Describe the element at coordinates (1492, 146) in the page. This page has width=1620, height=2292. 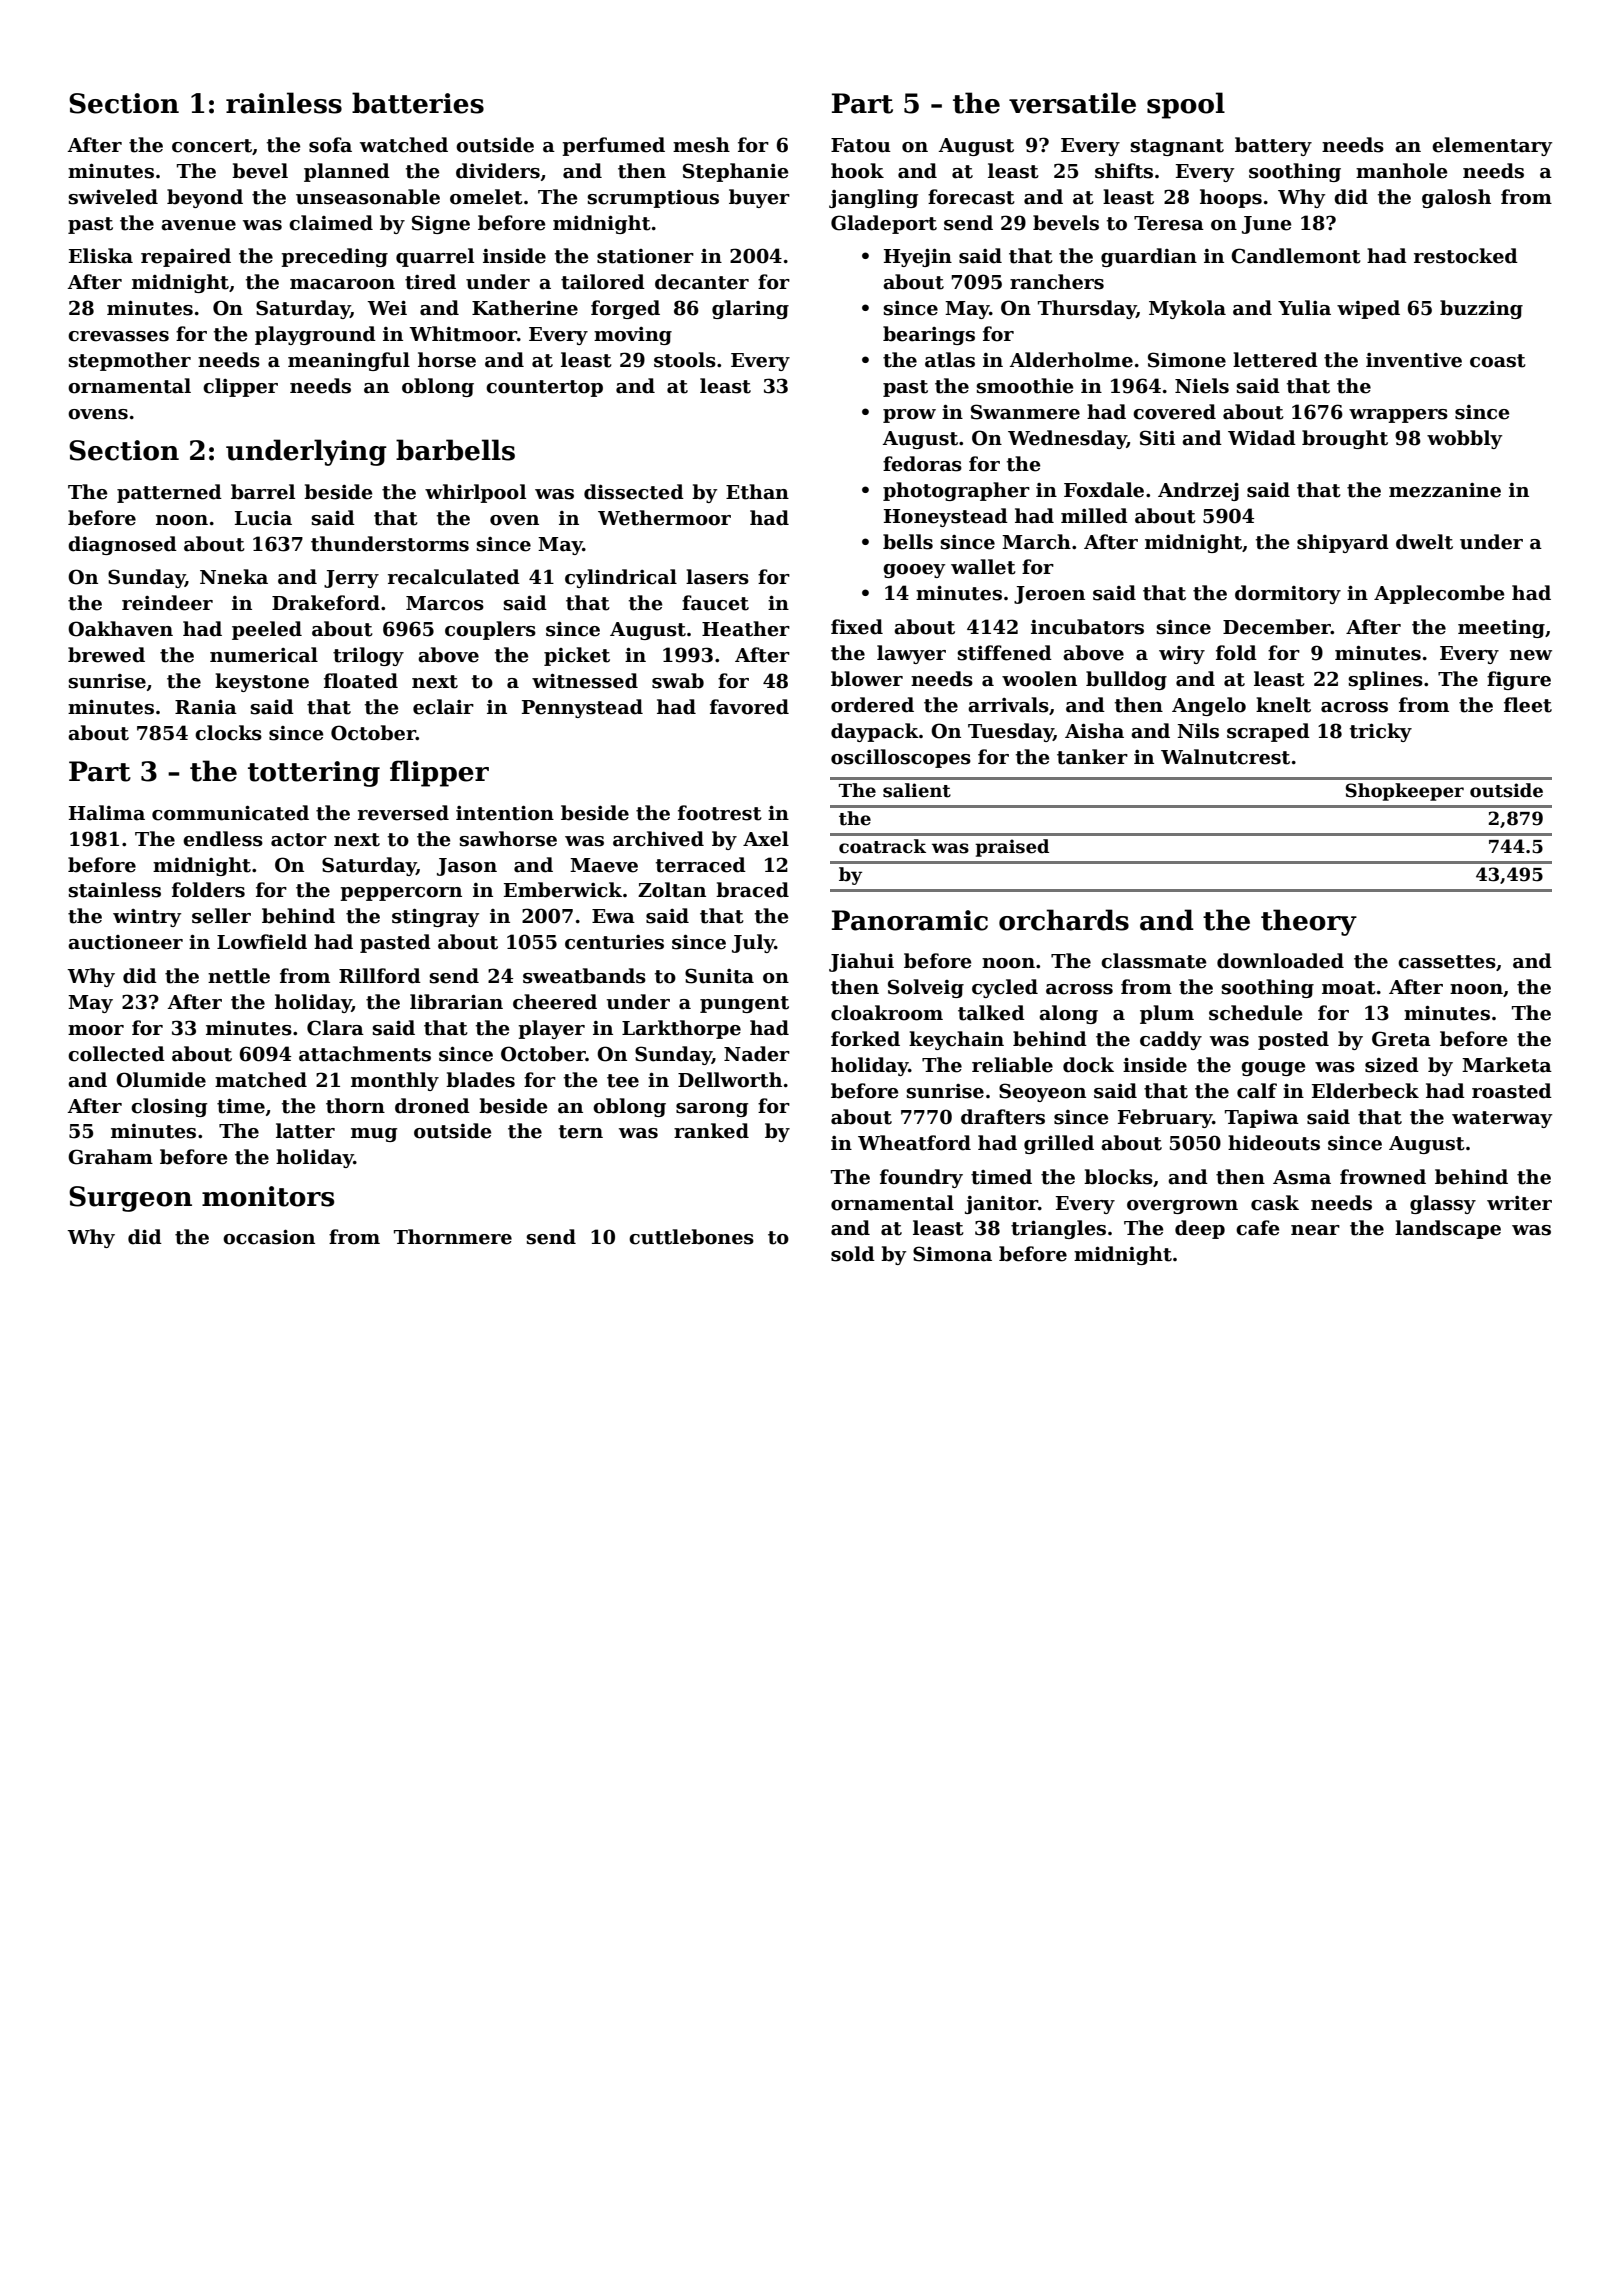
I see `elementary` at that location.
